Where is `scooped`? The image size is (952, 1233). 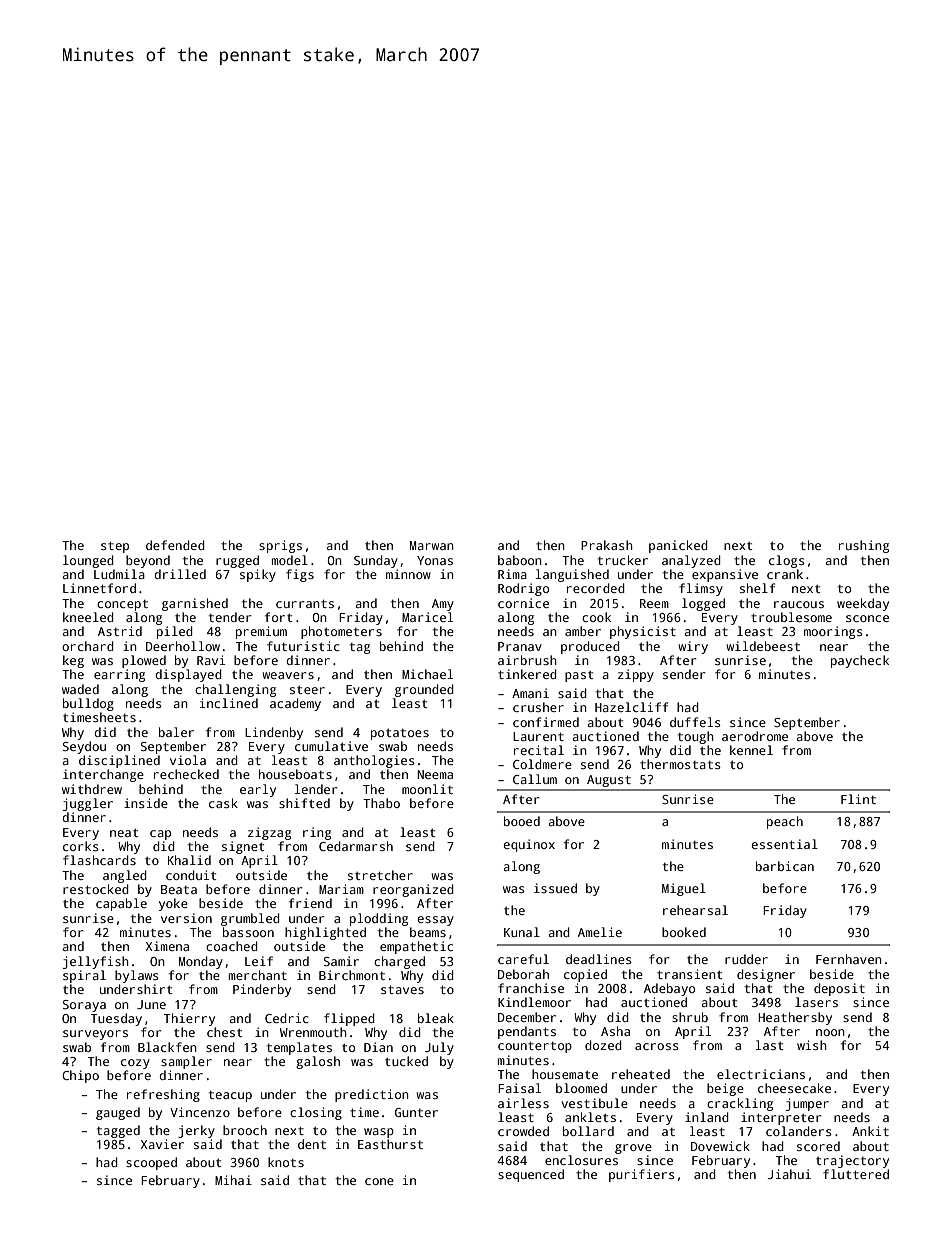
scooped is located at coordinates (151, 1163).
